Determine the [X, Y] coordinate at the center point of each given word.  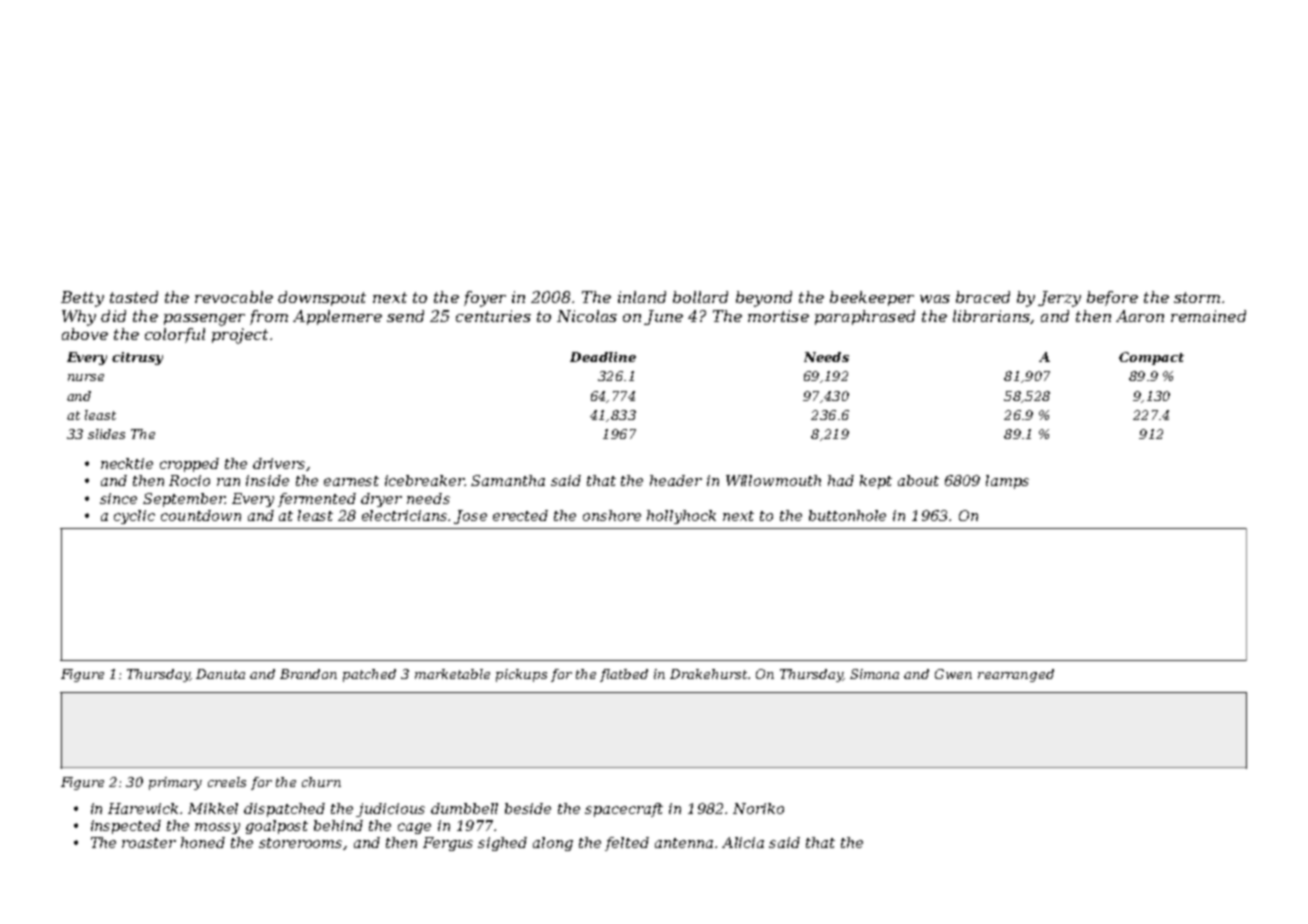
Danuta [220, 674]
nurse [86, 377]
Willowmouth [773, 480]
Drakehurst [708, 674]
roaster [149, 843]
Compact [1151, 358]
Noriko [758, 808]
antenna [684, 843]
